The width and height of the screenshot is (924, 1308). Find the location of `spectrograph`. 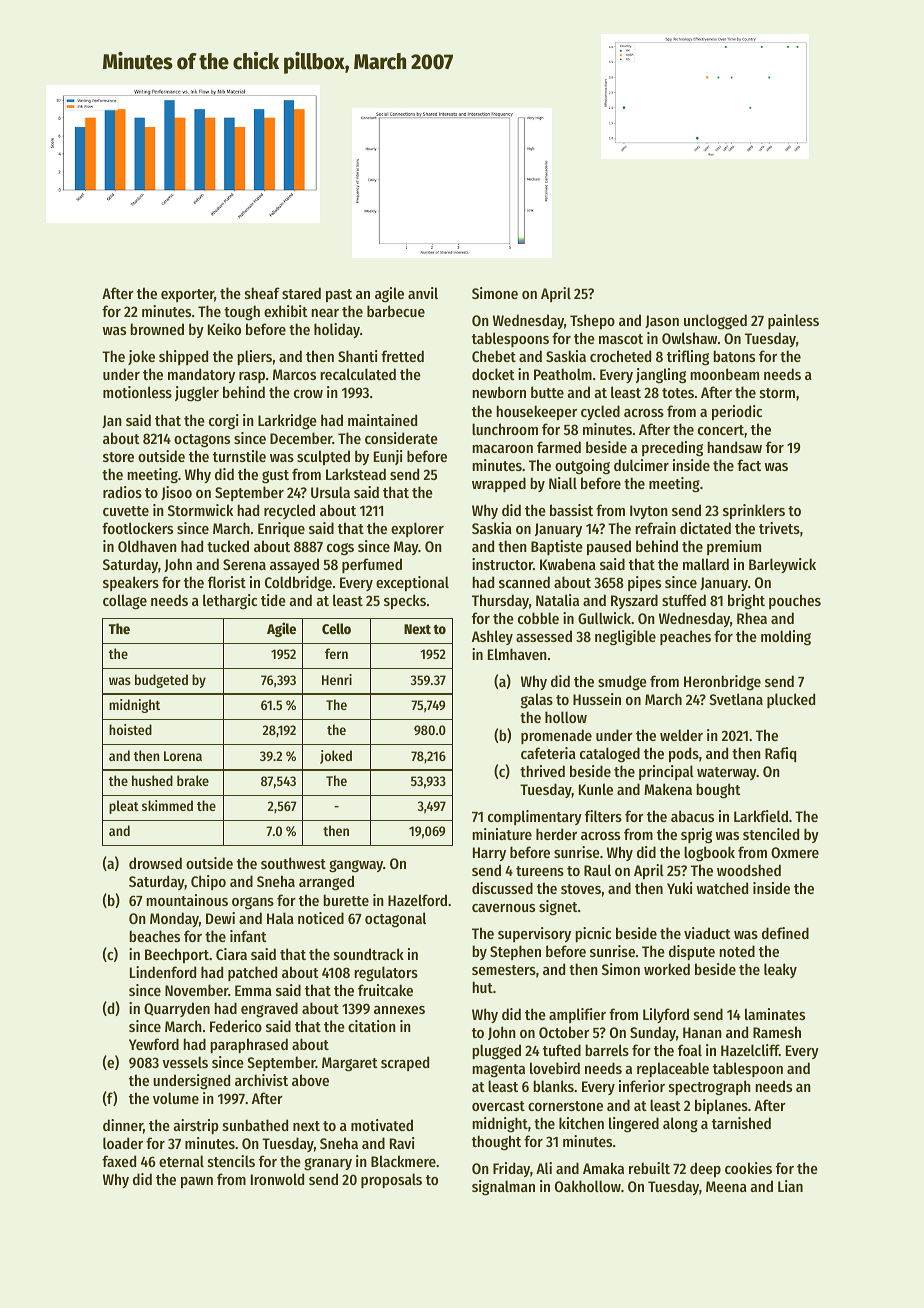

spectrograph is located at coordinates (710, 1088).
